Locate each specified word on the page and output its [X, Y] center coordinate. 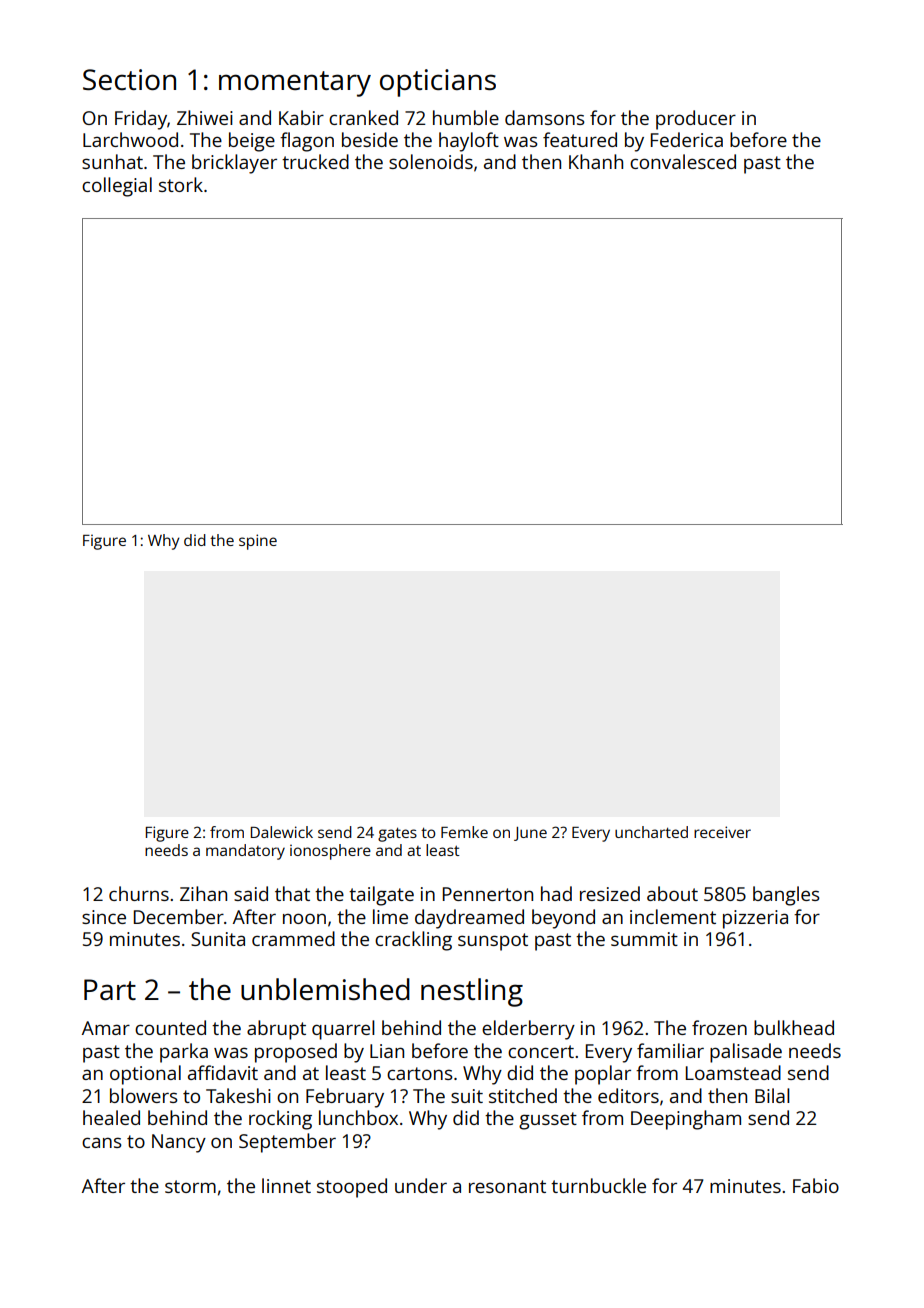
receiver [722, 832]
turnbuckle [598, 1185]
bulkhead [794, 1027]
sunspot [493, 942]
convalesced [683, 161]
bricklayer [234, 164]
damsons [545, 117]
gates [397, 834]
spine [258, 542]
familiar [670, 1050]
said [251, 893]
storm [190, 1186]
